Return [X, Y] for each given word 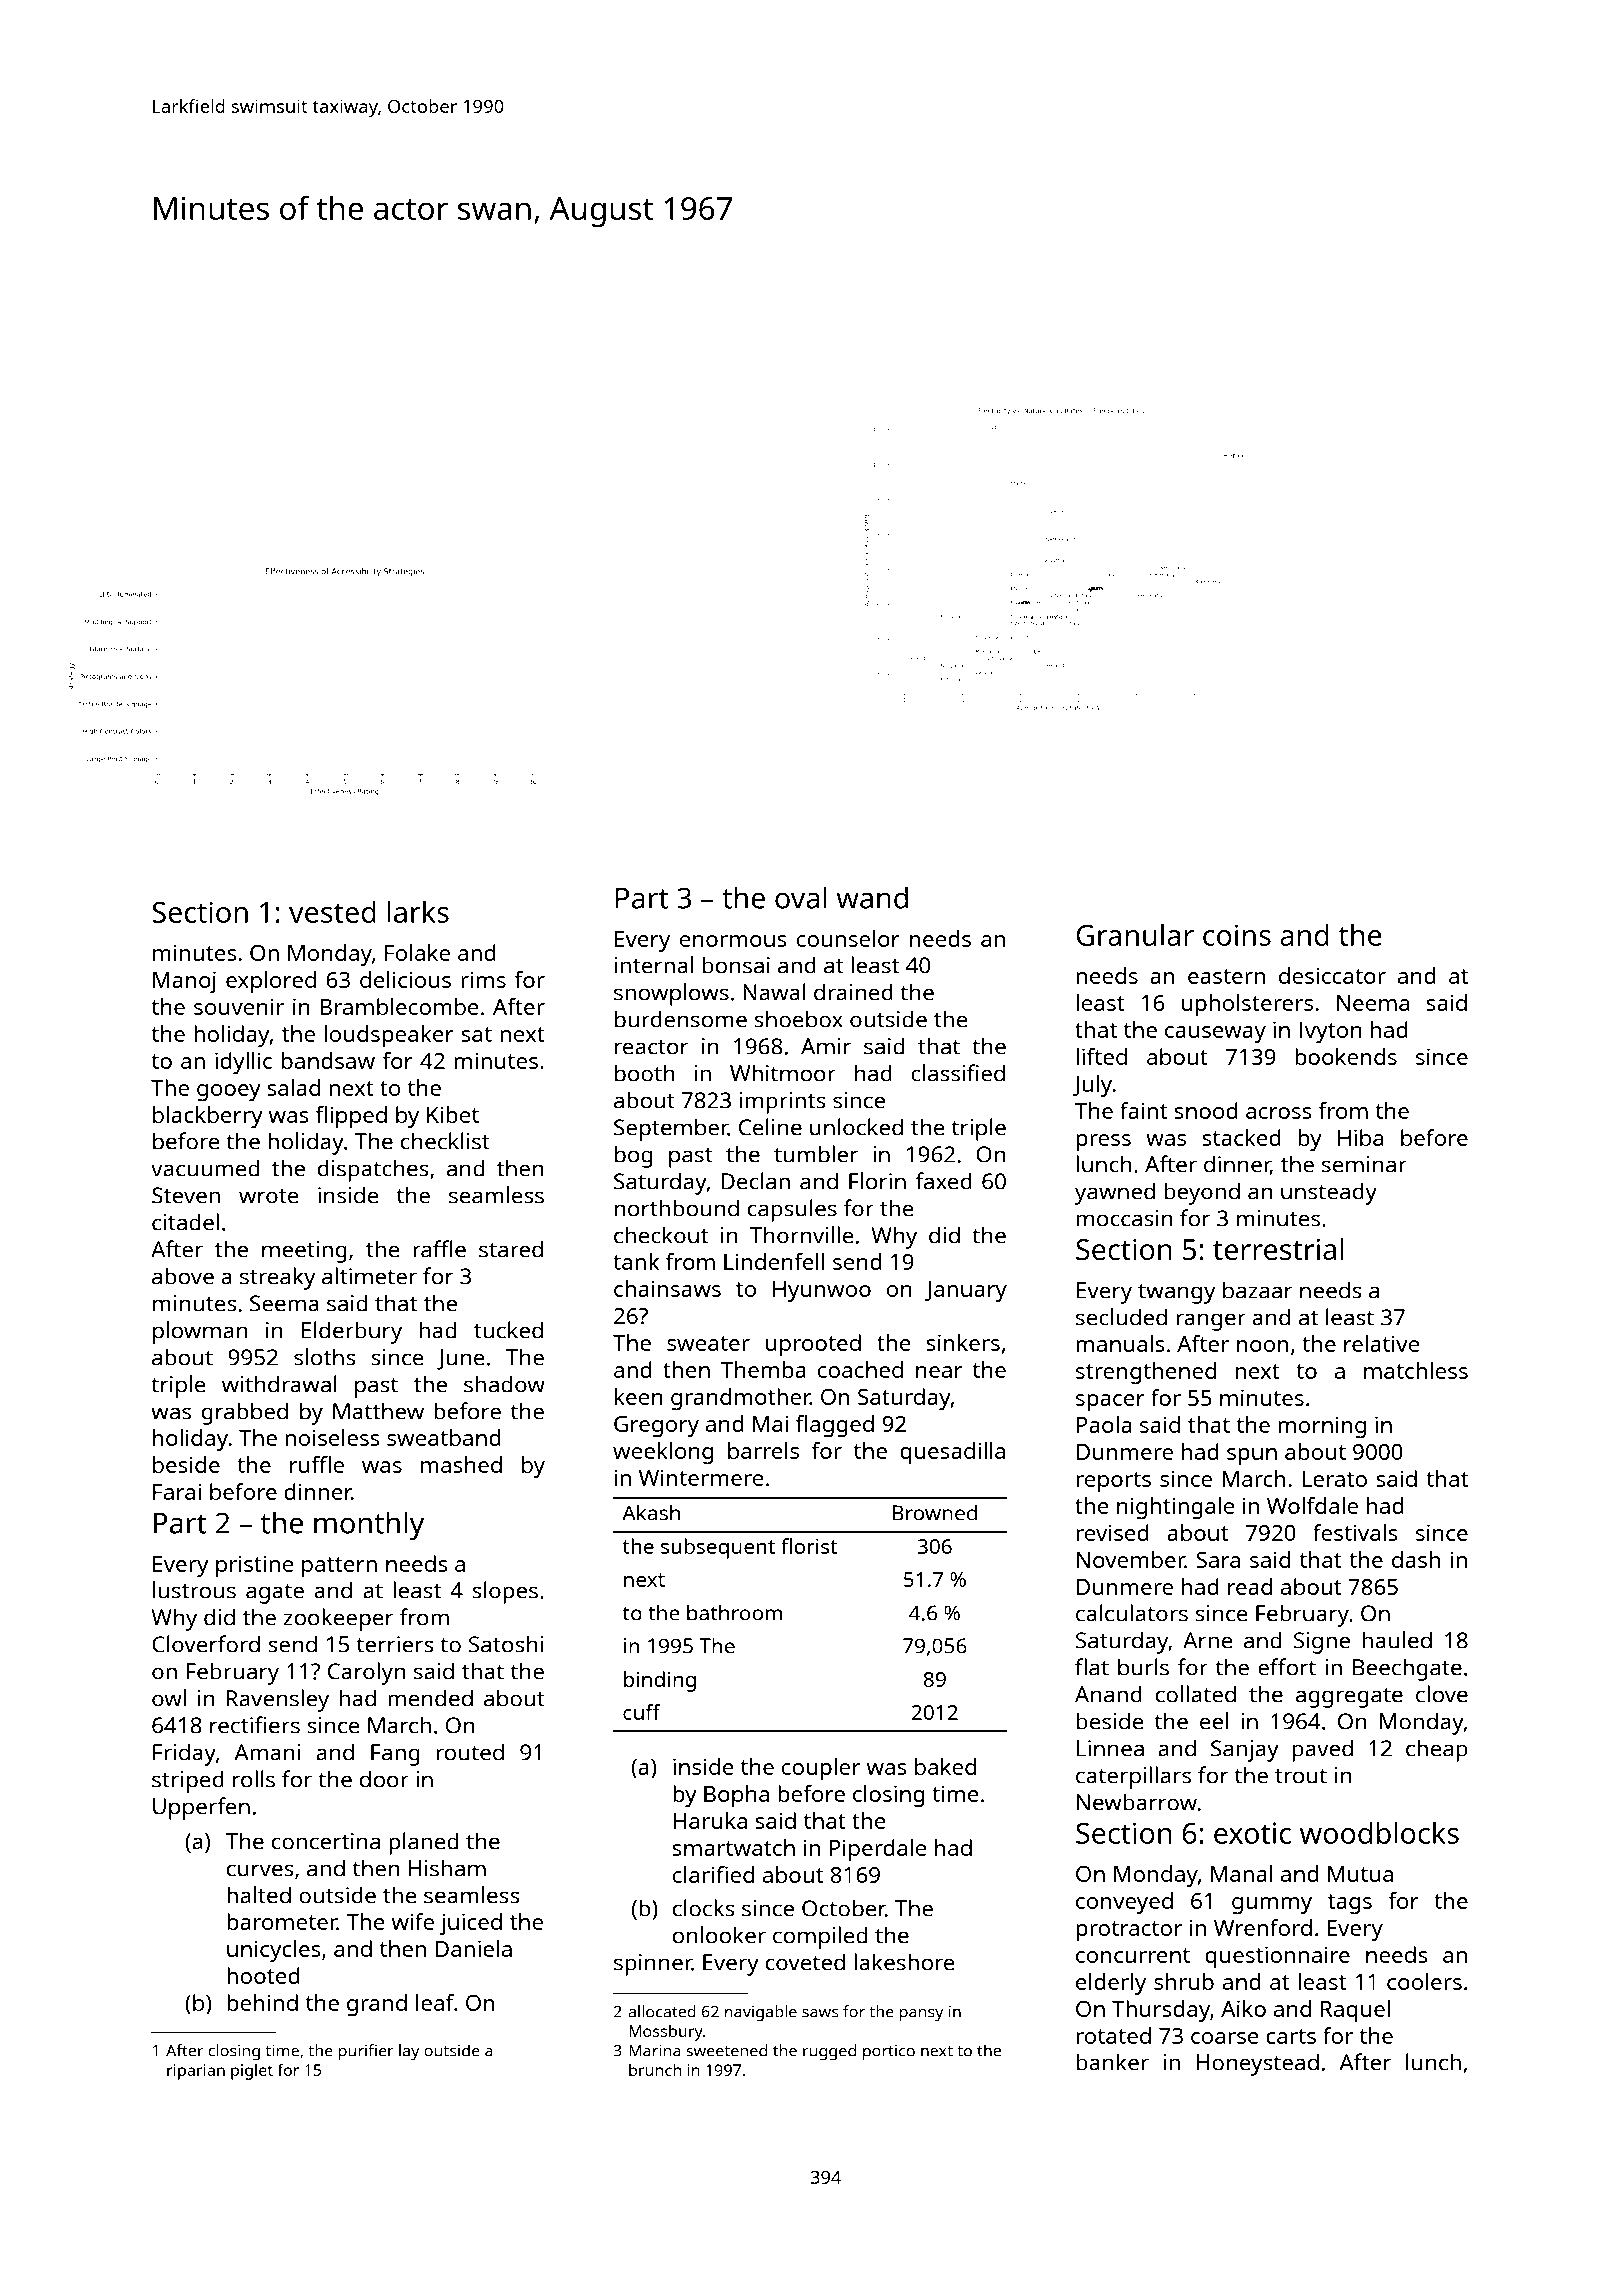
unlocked [856, 1127]
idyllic [243, 1063]
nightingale [1175, 1508]
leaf [435, 2002]
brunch [655, 2070]
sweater [708, 1343]
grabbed [244, 1413]
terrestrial [1278, 1249]
